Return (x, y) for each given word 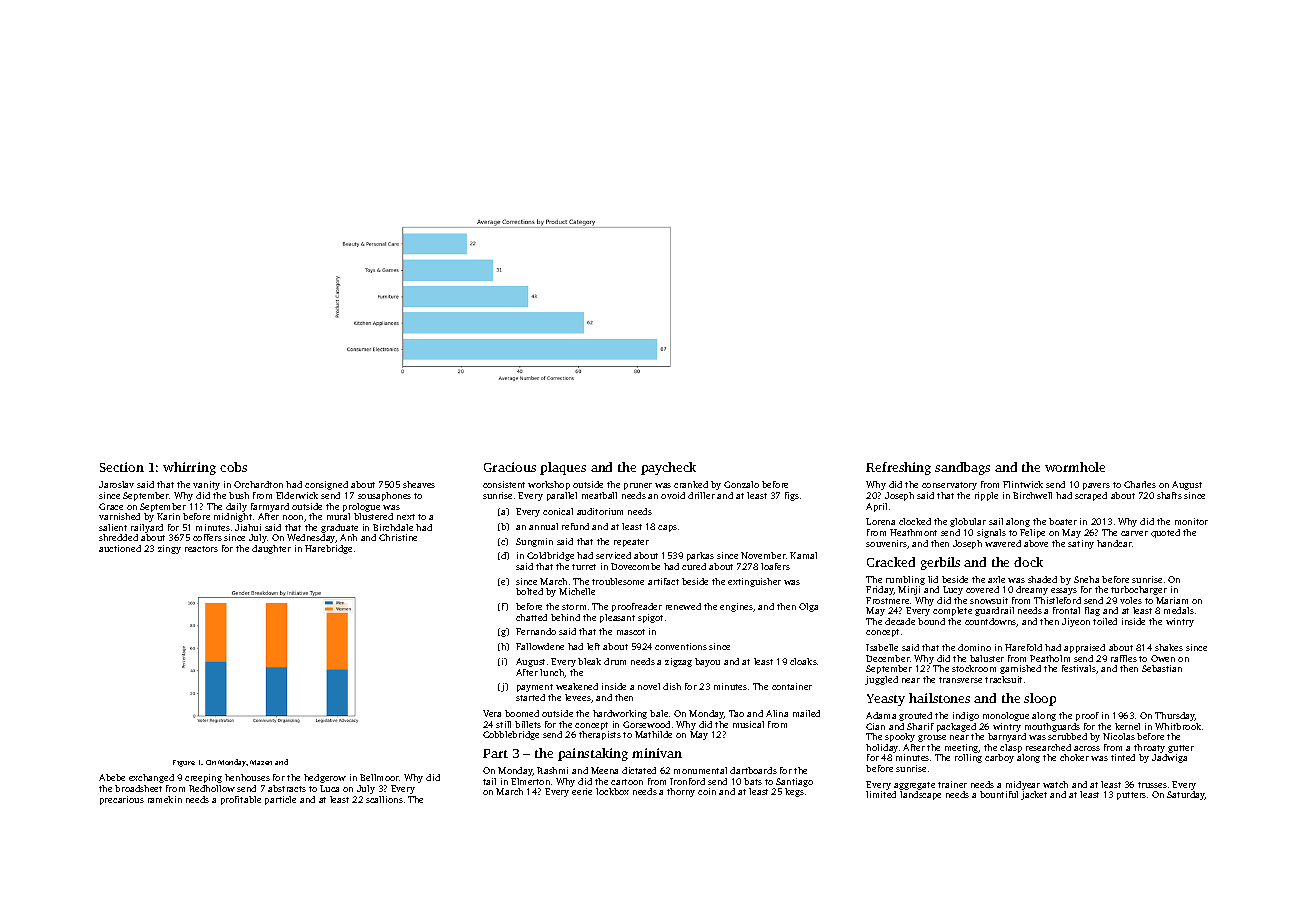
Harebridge (328, 549)
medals (1179, 610)
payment (535, 688)
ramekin (165, 799)
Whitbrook (1178, 726)
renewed (683, 606)
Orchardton (258, 484)
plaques (563, 468)
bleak (589, 661)
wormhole (1075, 467)
